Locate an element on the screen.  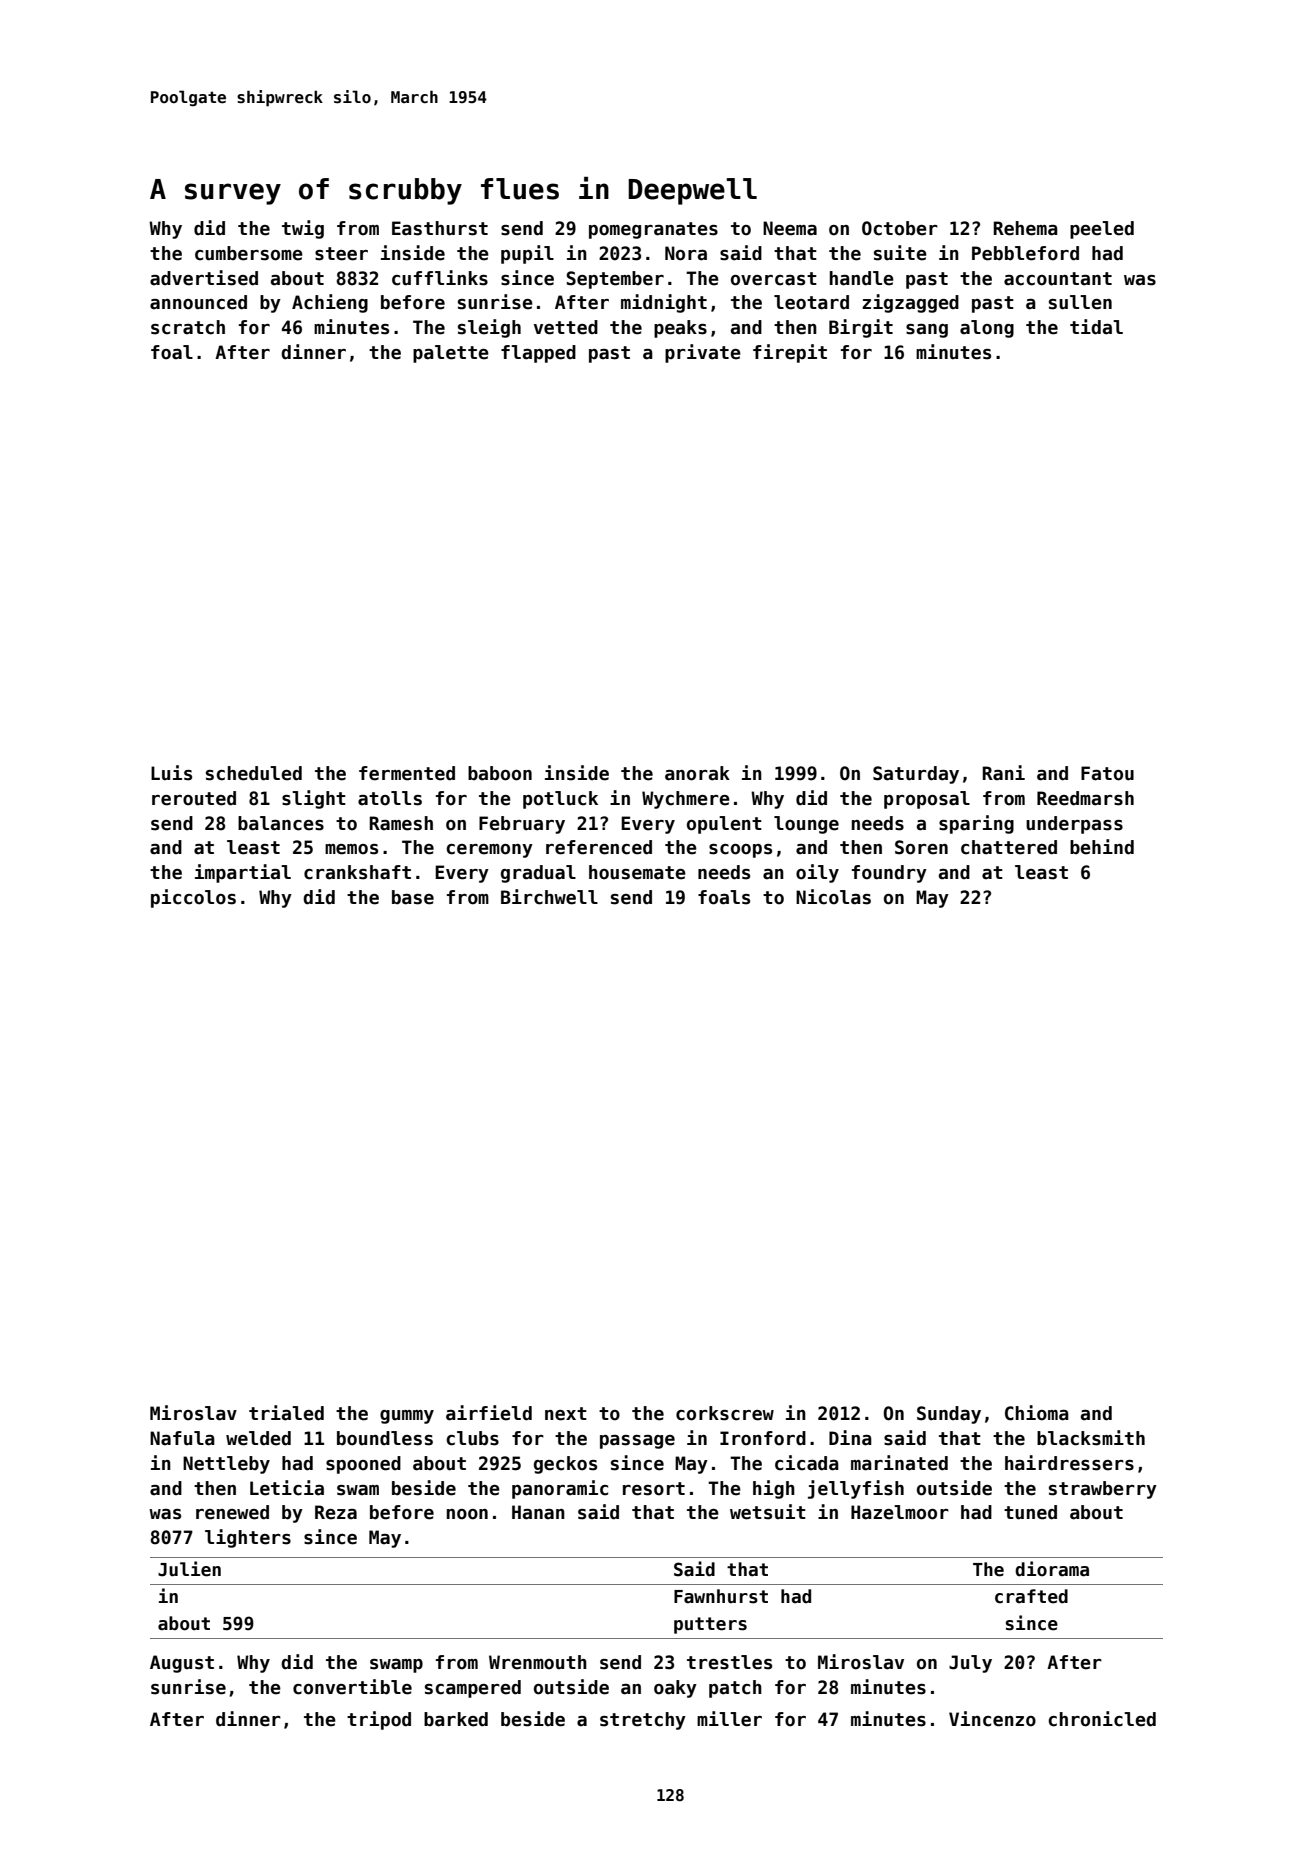
Birchwell is located at coordinates (549, 897).
